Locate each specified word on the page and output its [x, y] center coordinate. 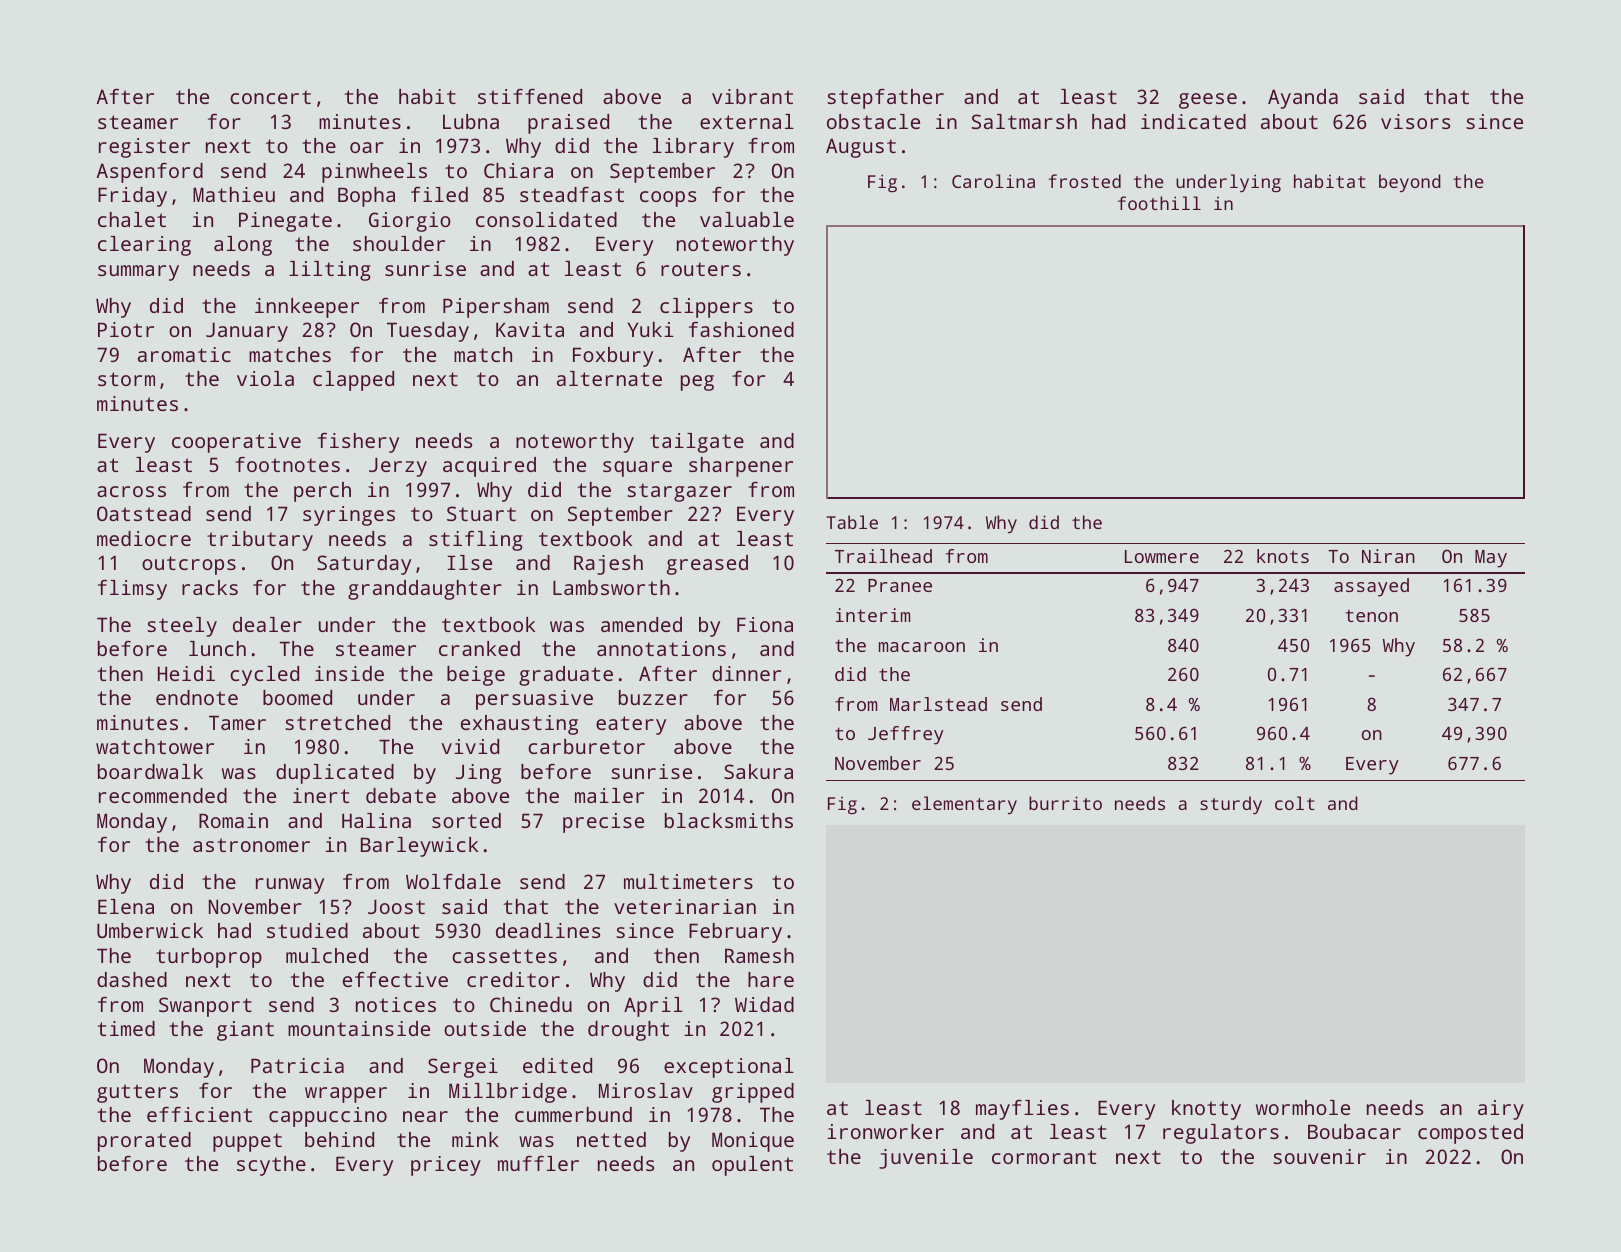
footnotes [287, 464]
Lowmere [1162, 556]
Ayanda [1303, 99]
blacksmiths [729, 820]
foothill [1159, 203]
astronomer [251, 845]
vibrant [752, 96]
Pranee [900, 585]
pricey [446, 1166]
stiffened [530, 96]
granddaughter [425, 590]
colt [1295, 803]
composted [1470, 1134]
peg [697, 383]
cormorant [1044, 1157]
